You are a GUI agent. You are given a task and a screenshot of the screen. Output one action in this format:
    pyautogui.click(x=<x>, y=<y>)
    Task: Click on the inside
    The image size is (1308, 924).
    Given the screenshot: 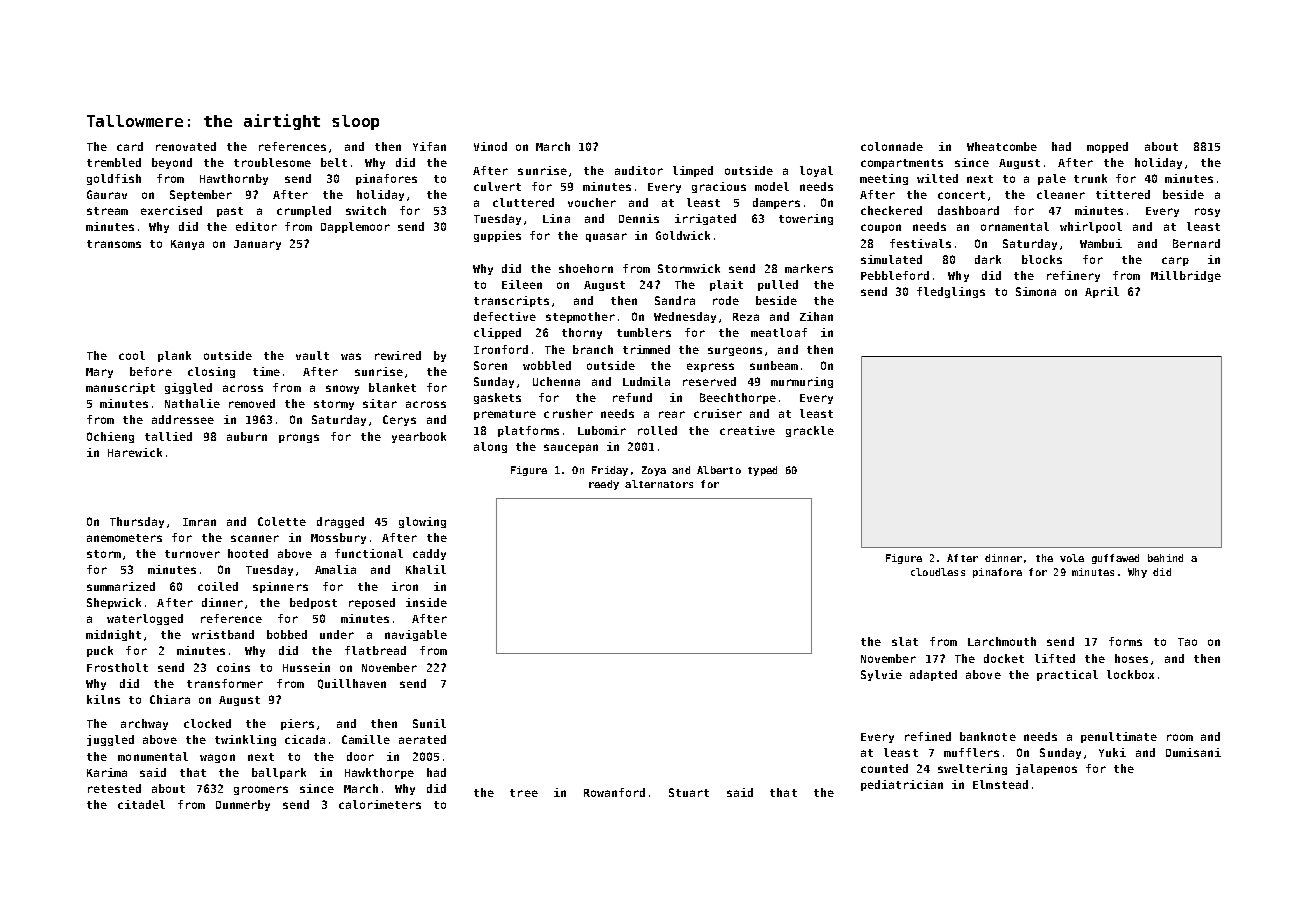 What is the action you would take?
    pyautogui.click(x=426, y=602)
